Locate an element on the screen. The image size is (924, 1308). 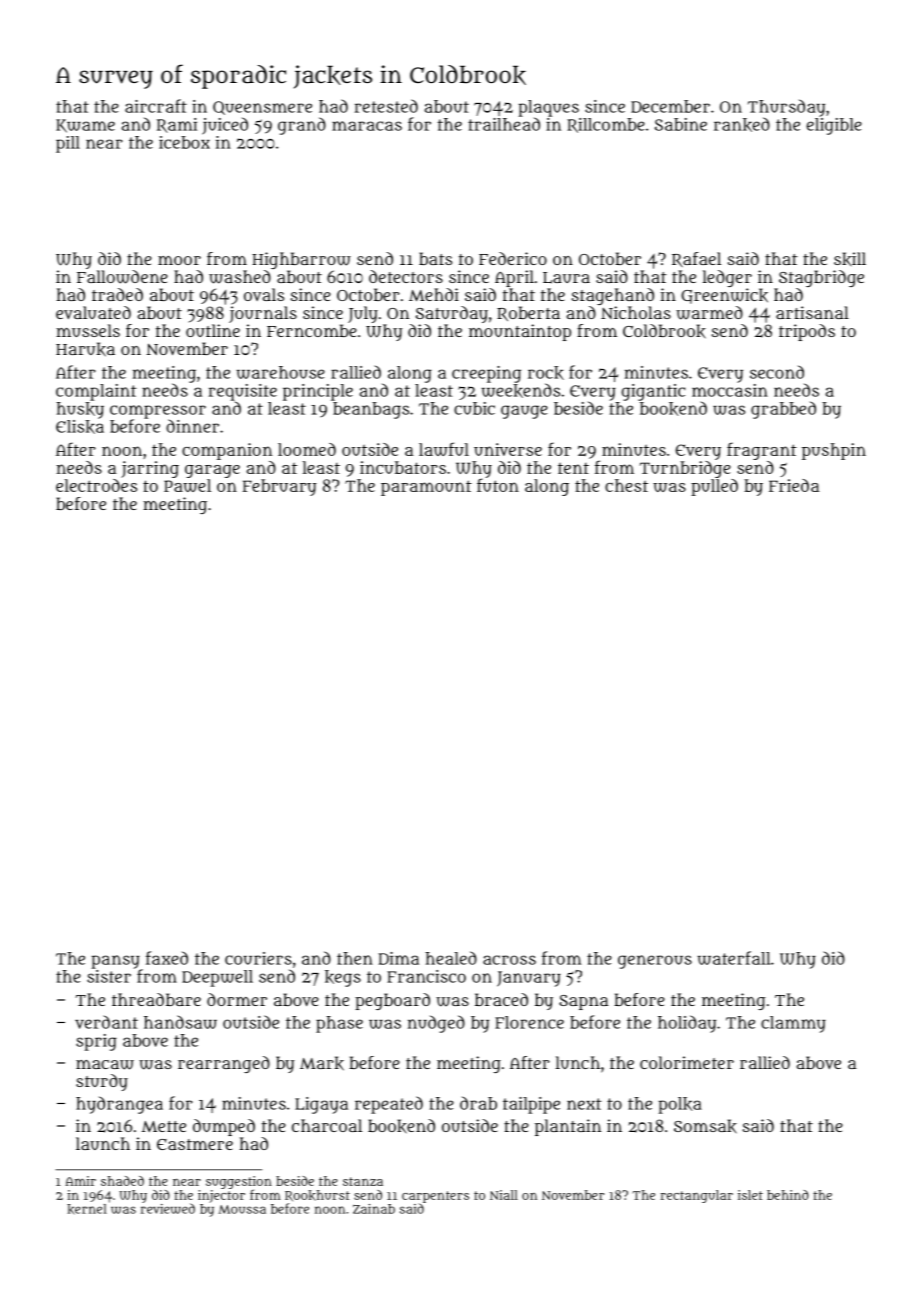
shaded is located at coordinates (122, 1181).
